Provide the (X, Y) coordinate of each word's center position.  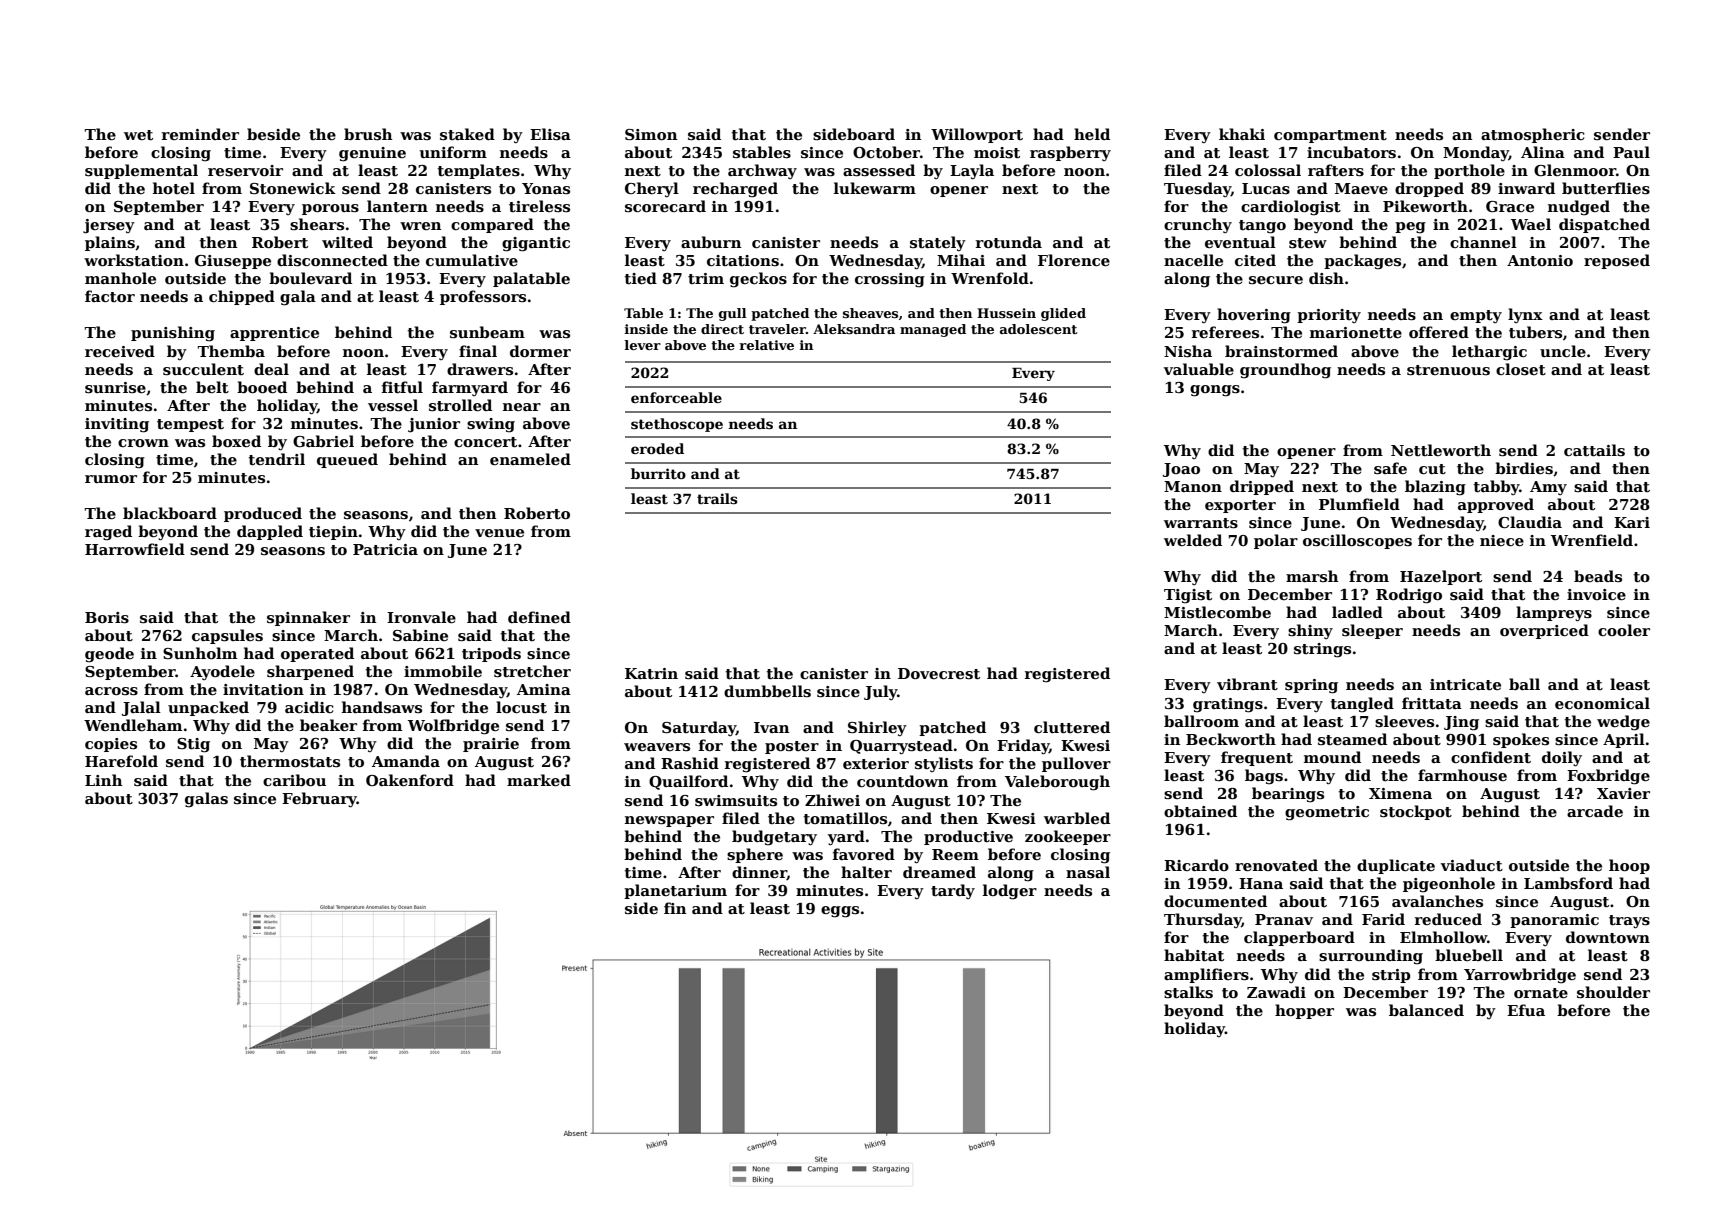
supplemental (141, 171)
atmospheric (1533, 135)
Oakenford (410, 780)
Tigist (1188, 596)
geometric (1327, 813)
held (1092, 134)
